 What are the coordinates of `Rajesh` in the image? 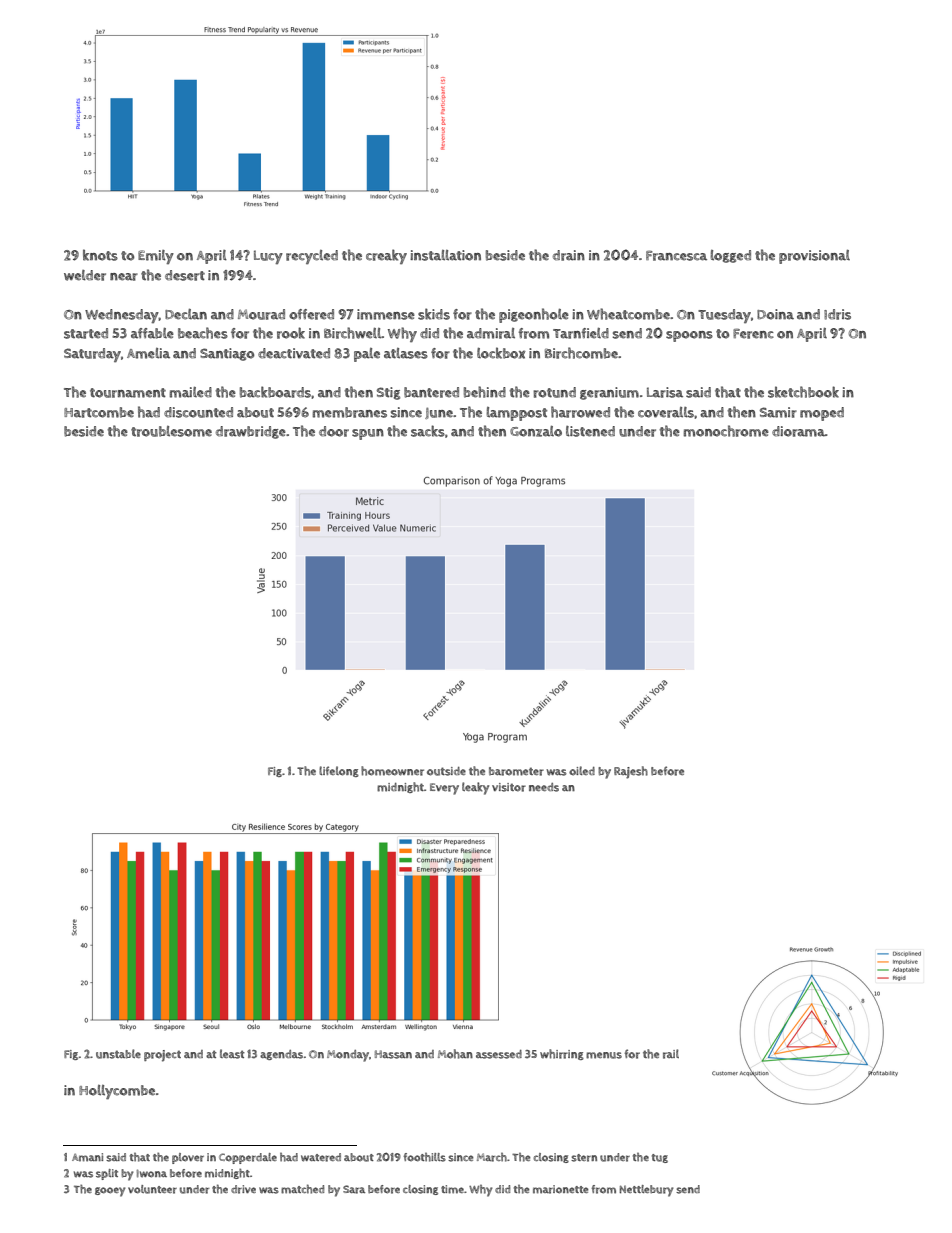 It's located at (631, 772).
